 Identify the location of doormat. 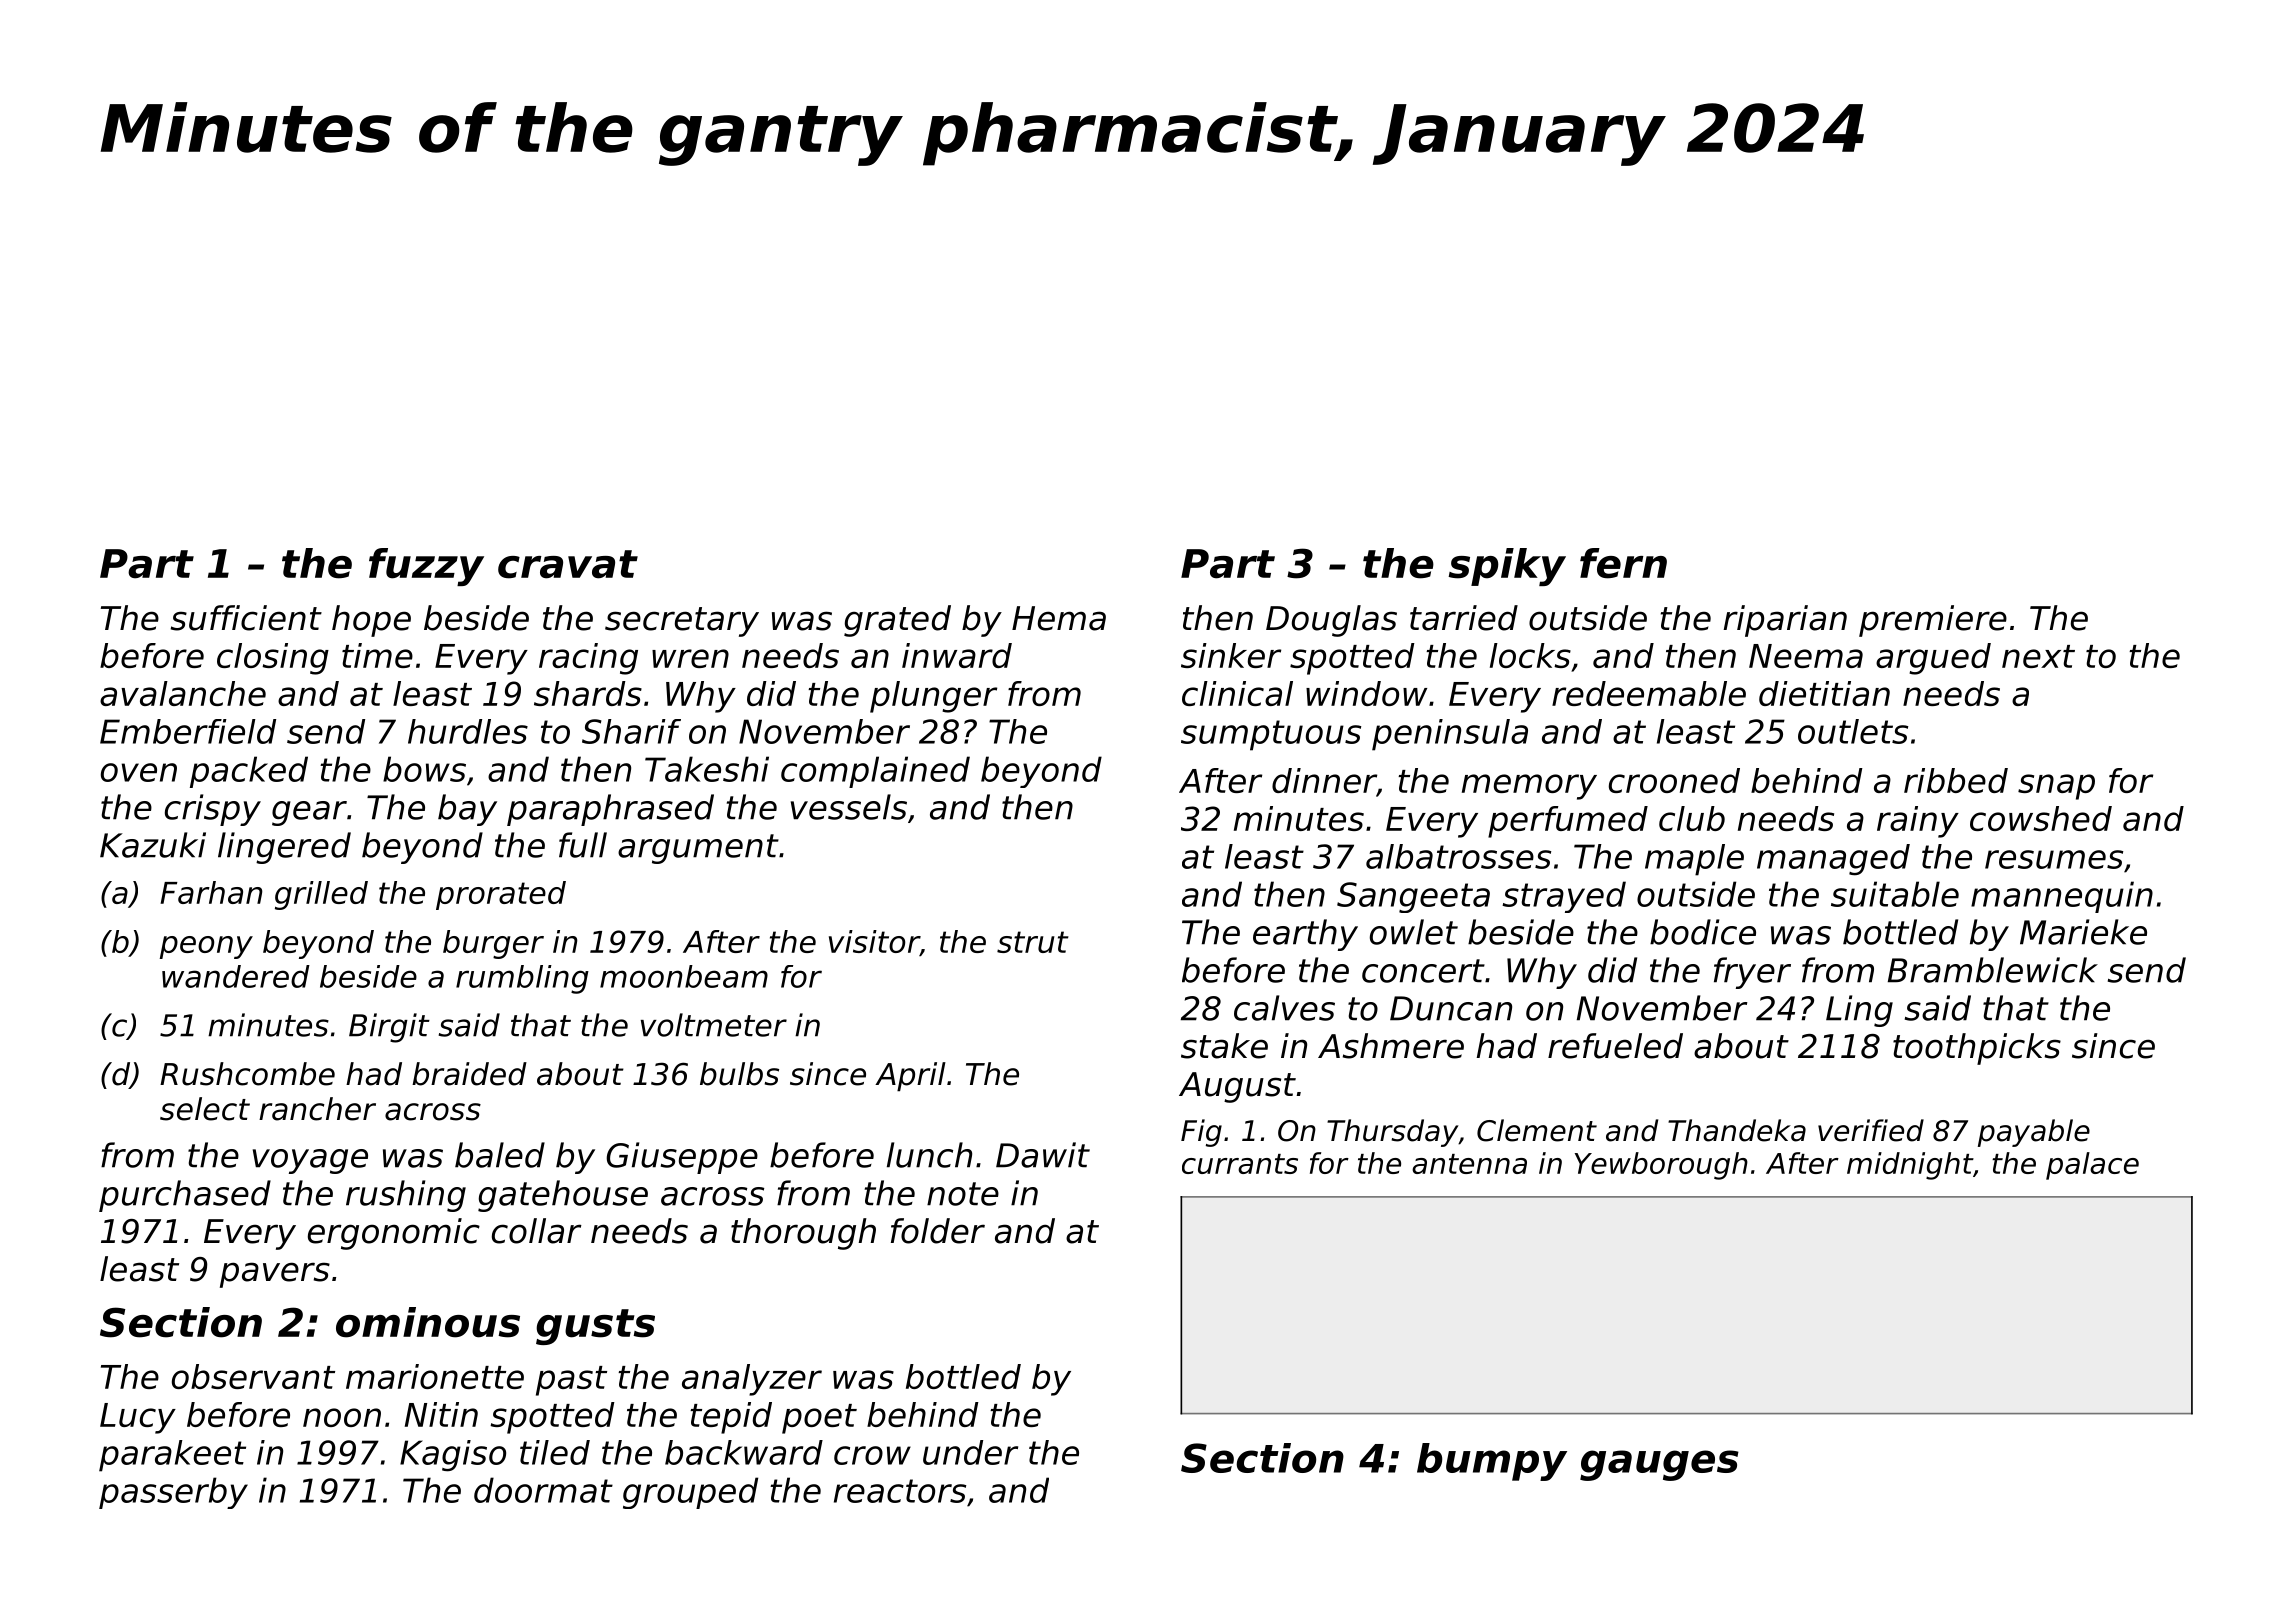
(543, 1490).
